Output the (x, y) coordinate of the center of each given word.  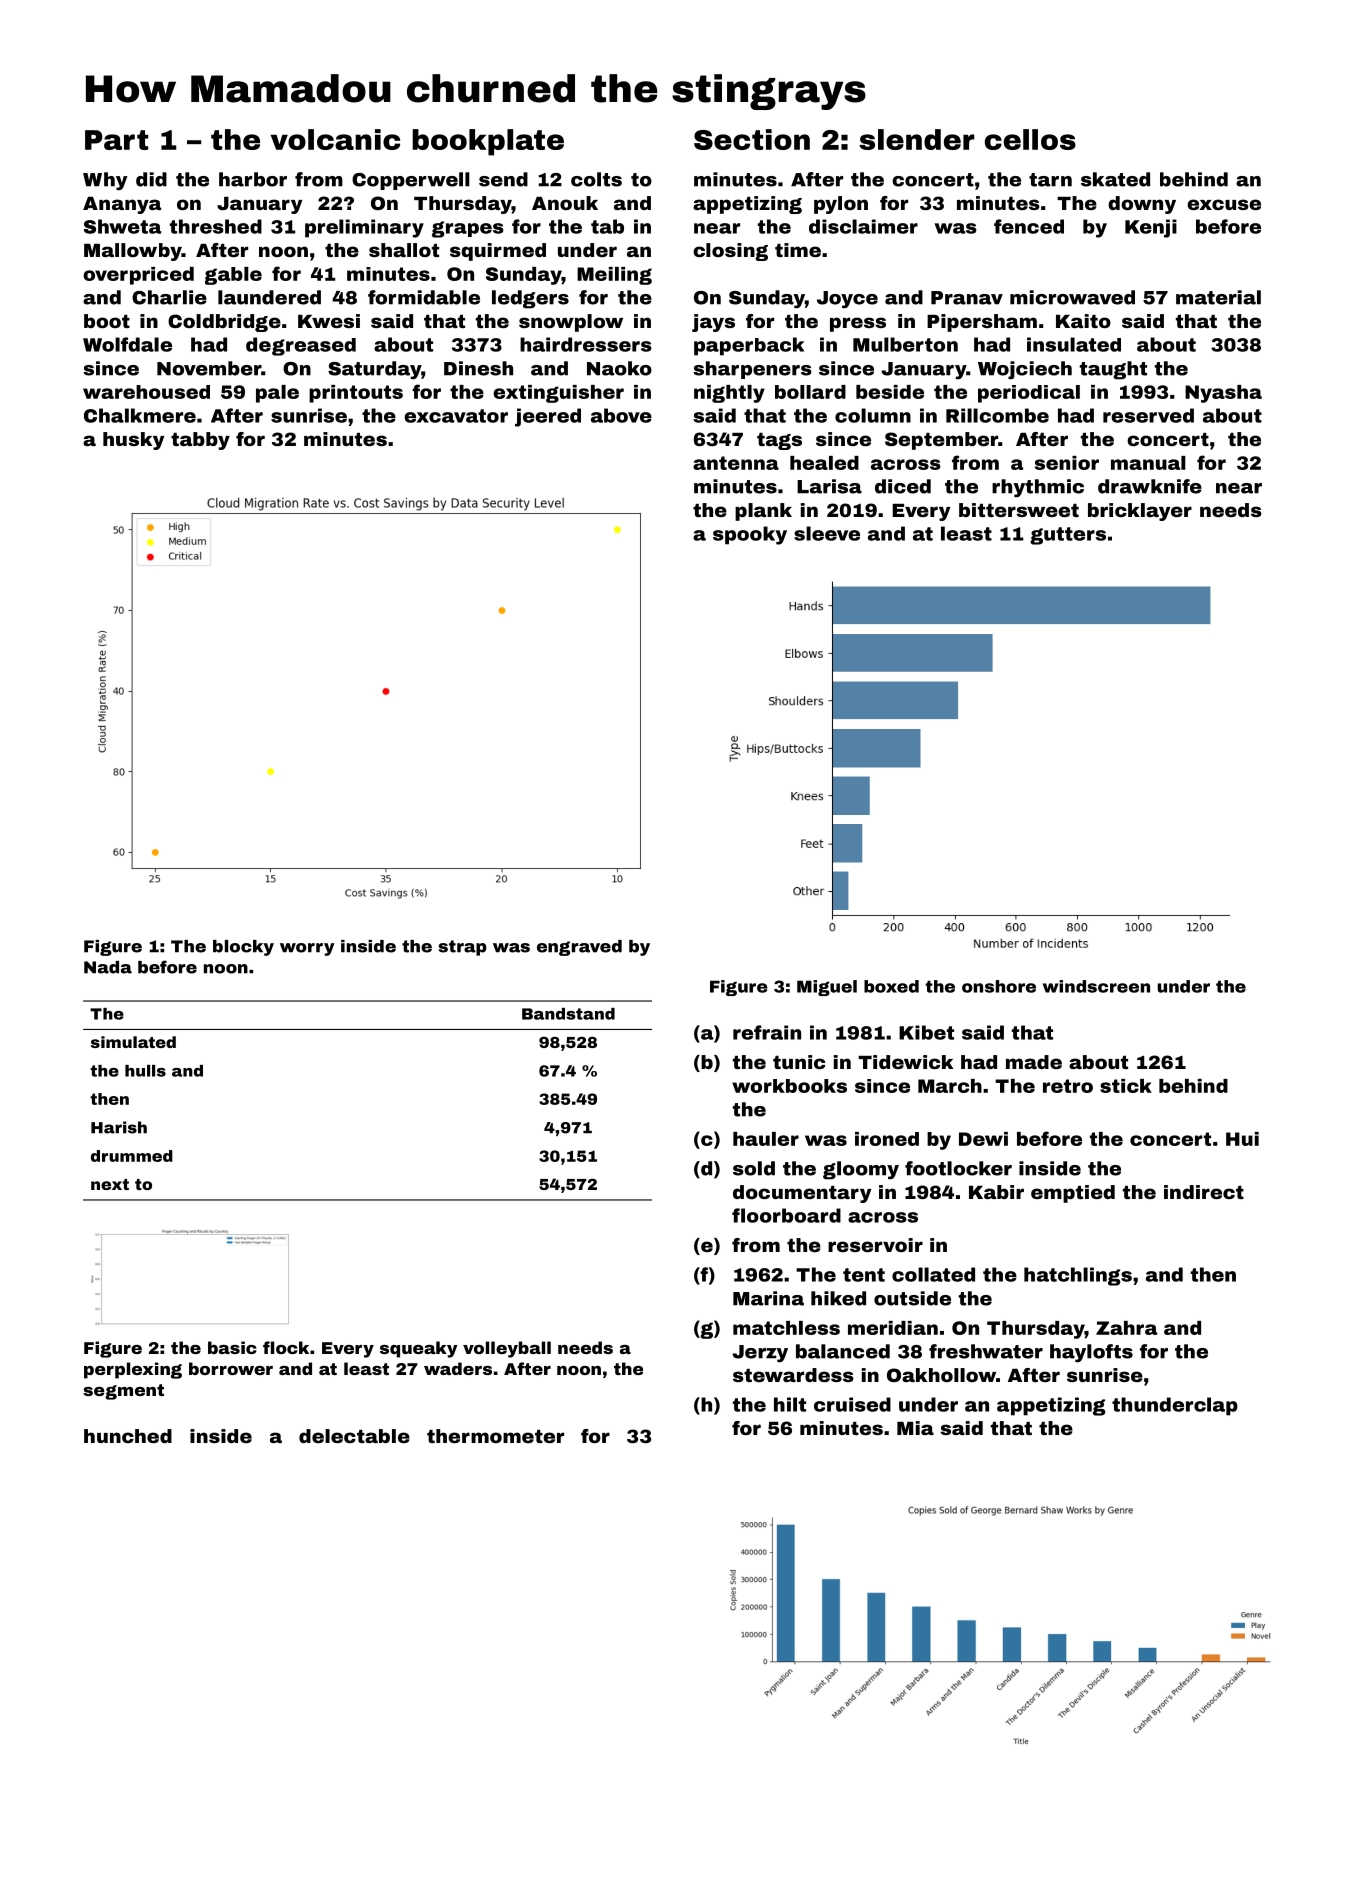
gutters (1068, 536)
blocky (243, 948)
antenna (736, 463)
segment (123, 1392)
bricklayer (1140, 512)
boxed (891, 986)
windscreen (1096, 986)
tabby (200, 441)
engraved (579, 948)
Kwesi (329, 321)
